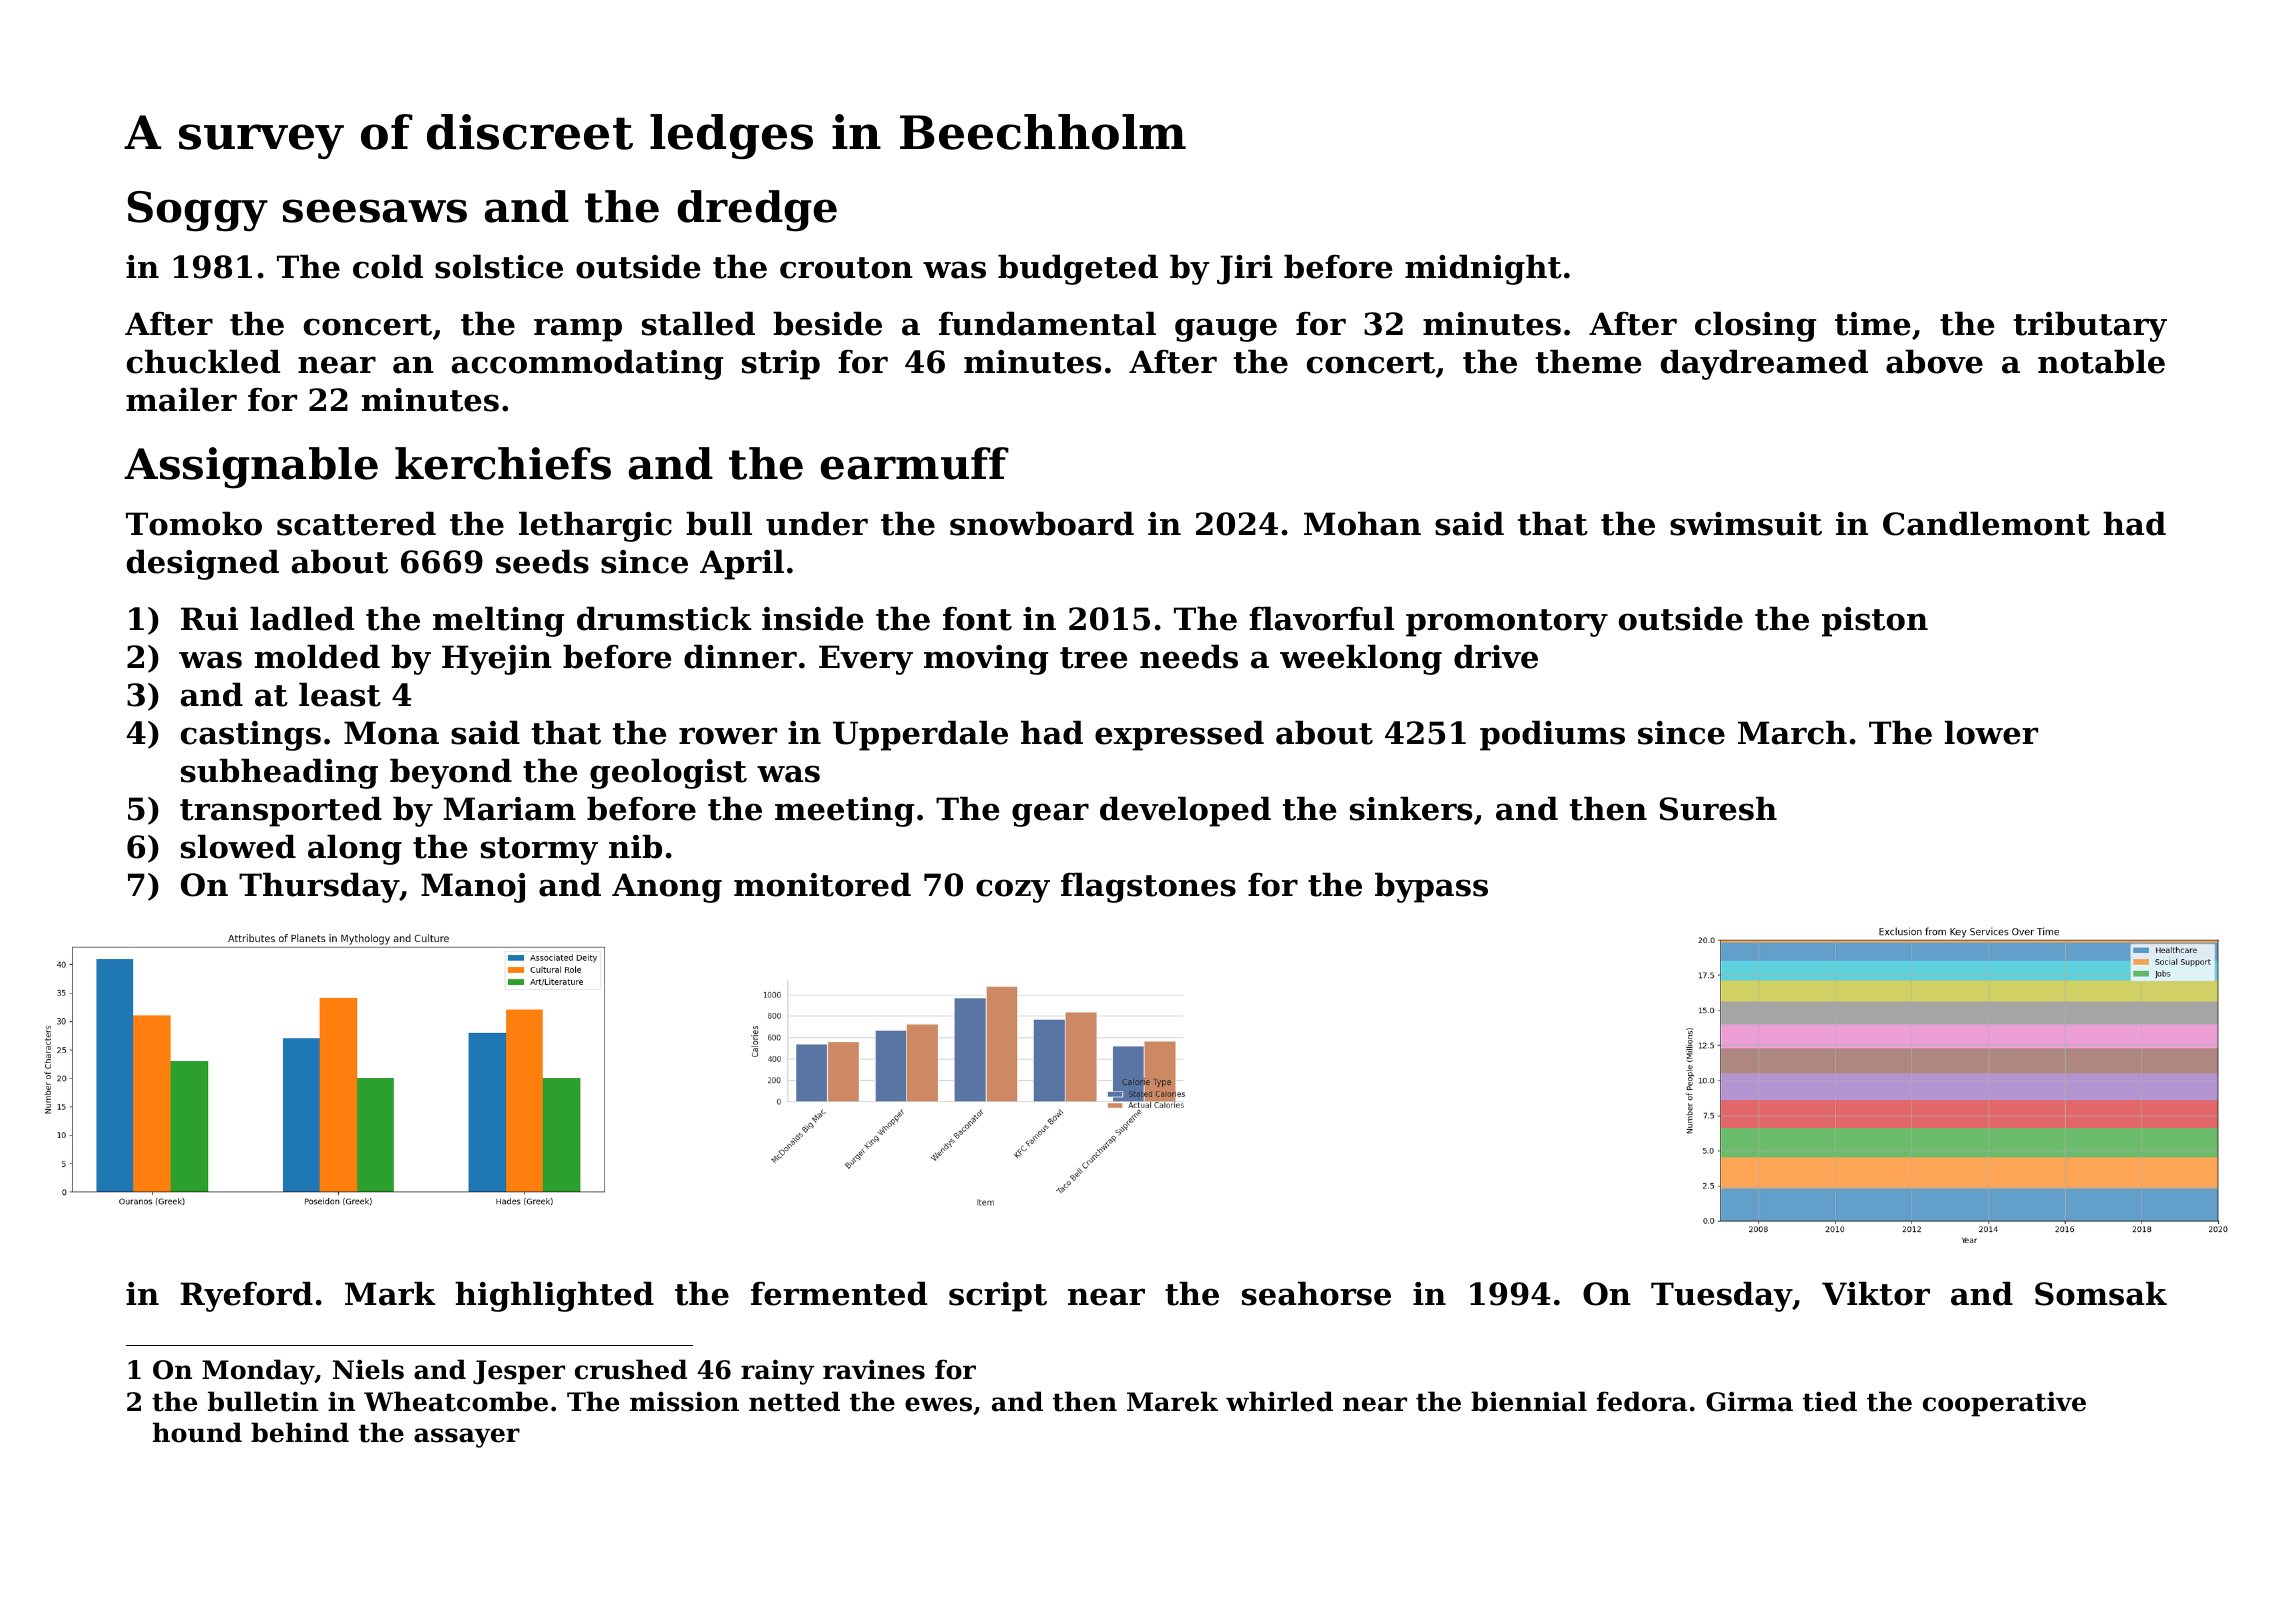 The image size is (2292, 1620). Describe the element at coordinates (1013, 891) in the document. I see `cozy` at that location.
